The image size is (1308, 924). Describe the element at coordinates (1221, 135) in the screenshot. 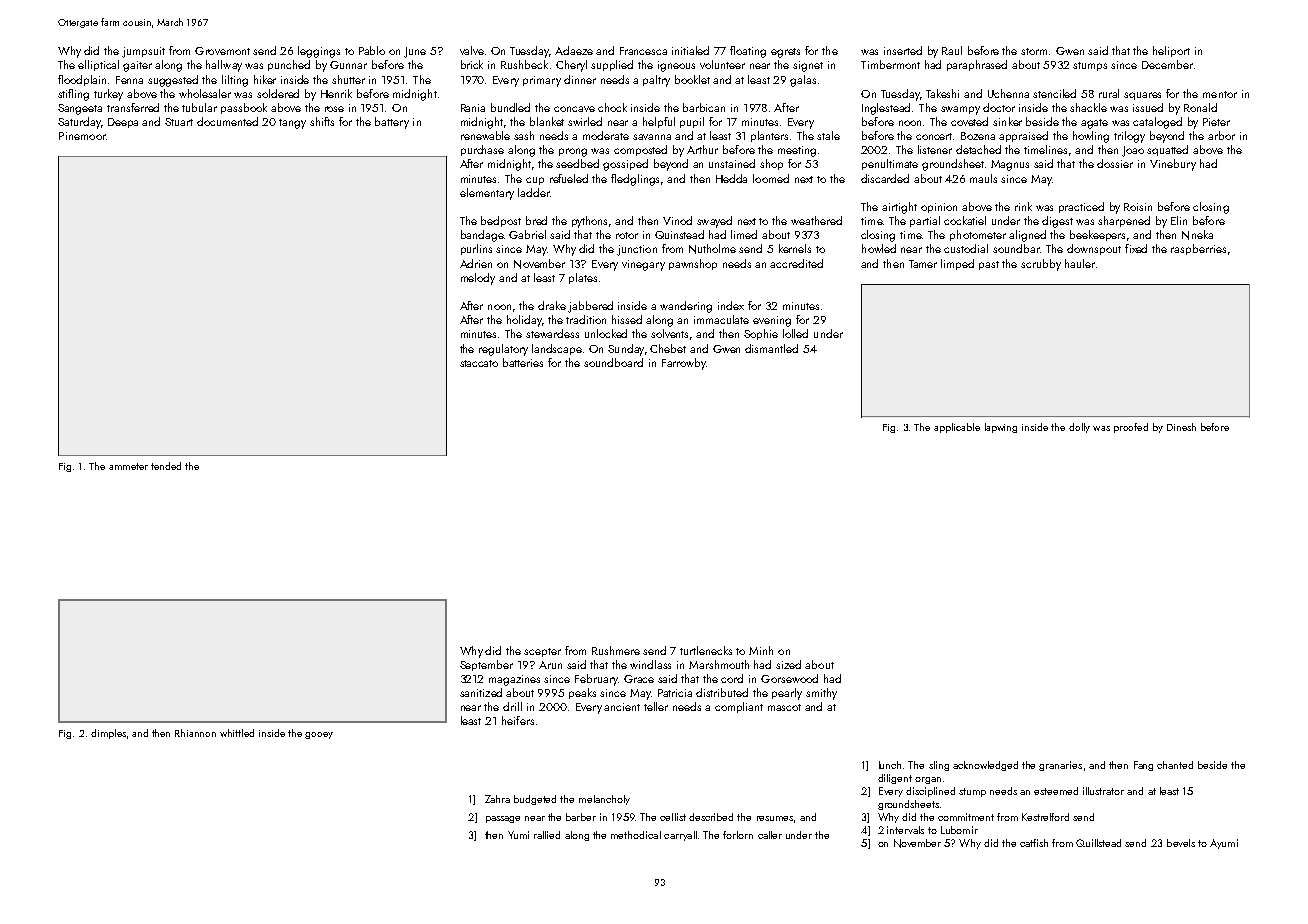

I see `arbor` at that location.
